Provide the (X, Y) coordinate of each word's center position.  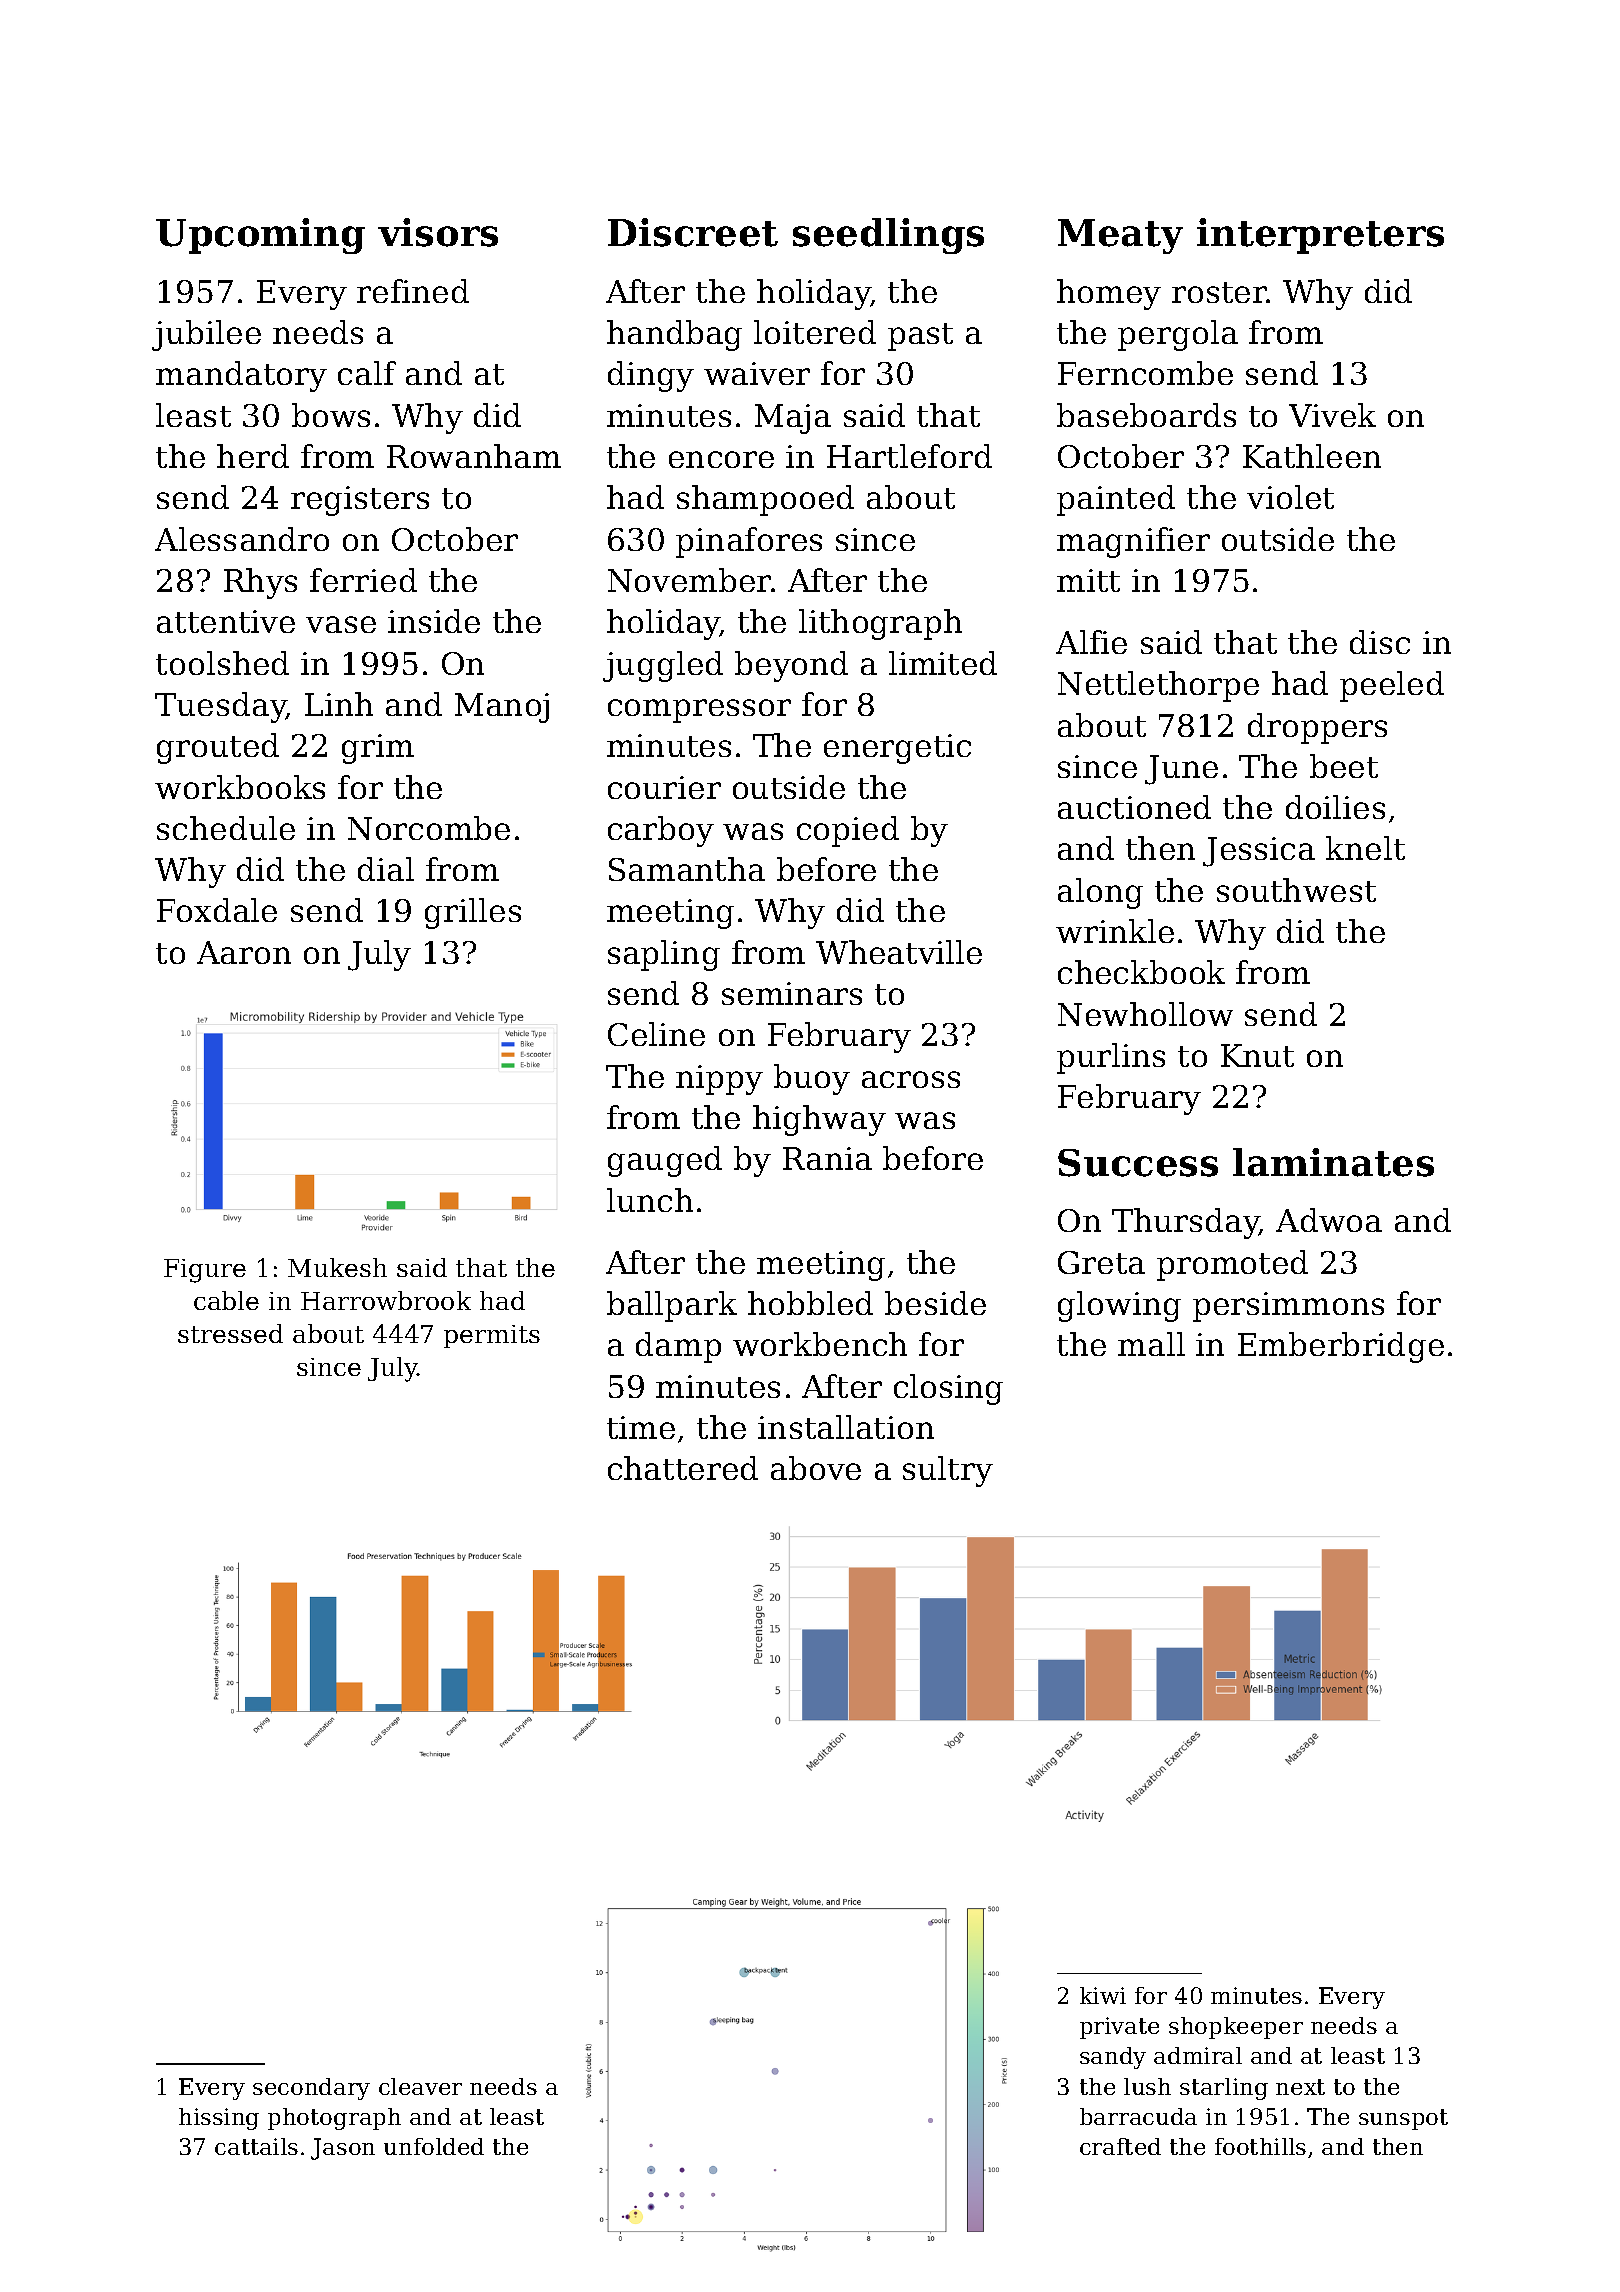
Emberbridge (1341, 1347)
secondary (311, 2089)
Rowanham (474, 456)
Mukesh (337, 1267)
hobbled (810, 1303)
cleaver (420, 2086)
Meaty (1120, 236)
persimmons (1288, 1307)
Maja (793, 419)
